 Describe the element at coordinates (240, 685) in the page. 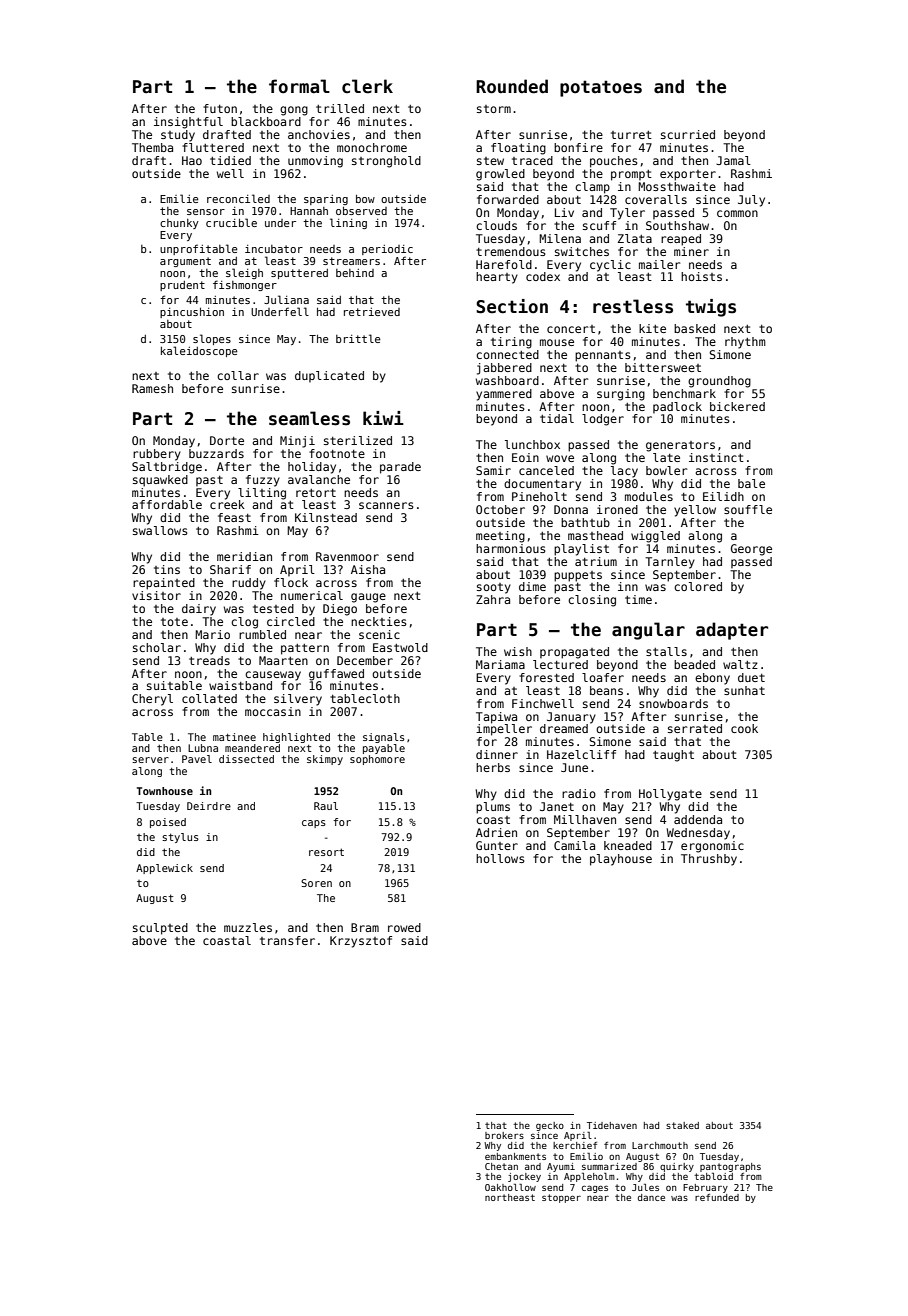

I see `waistband` at that location.
